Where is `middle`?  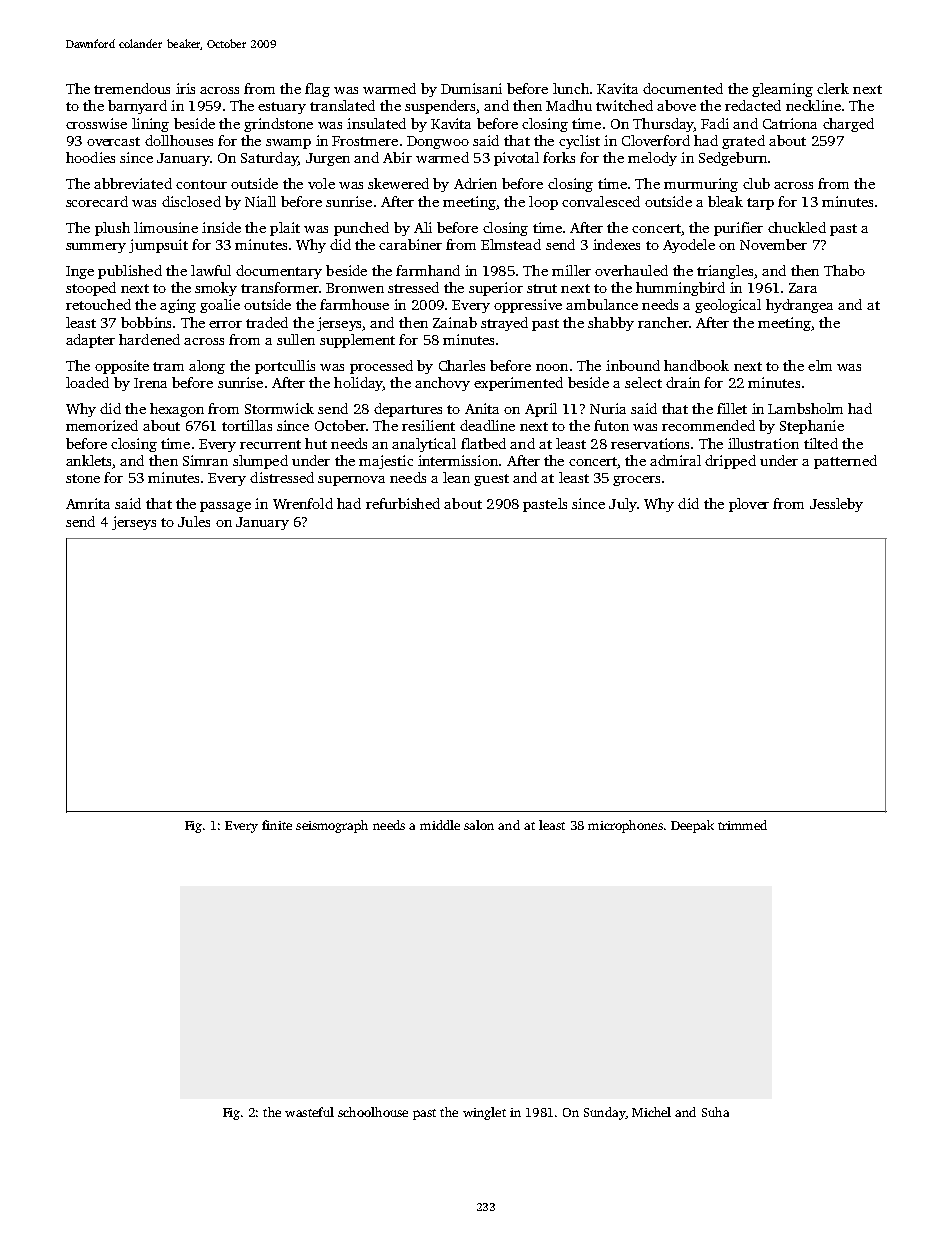
middle is located at coordinates (440, 825).
